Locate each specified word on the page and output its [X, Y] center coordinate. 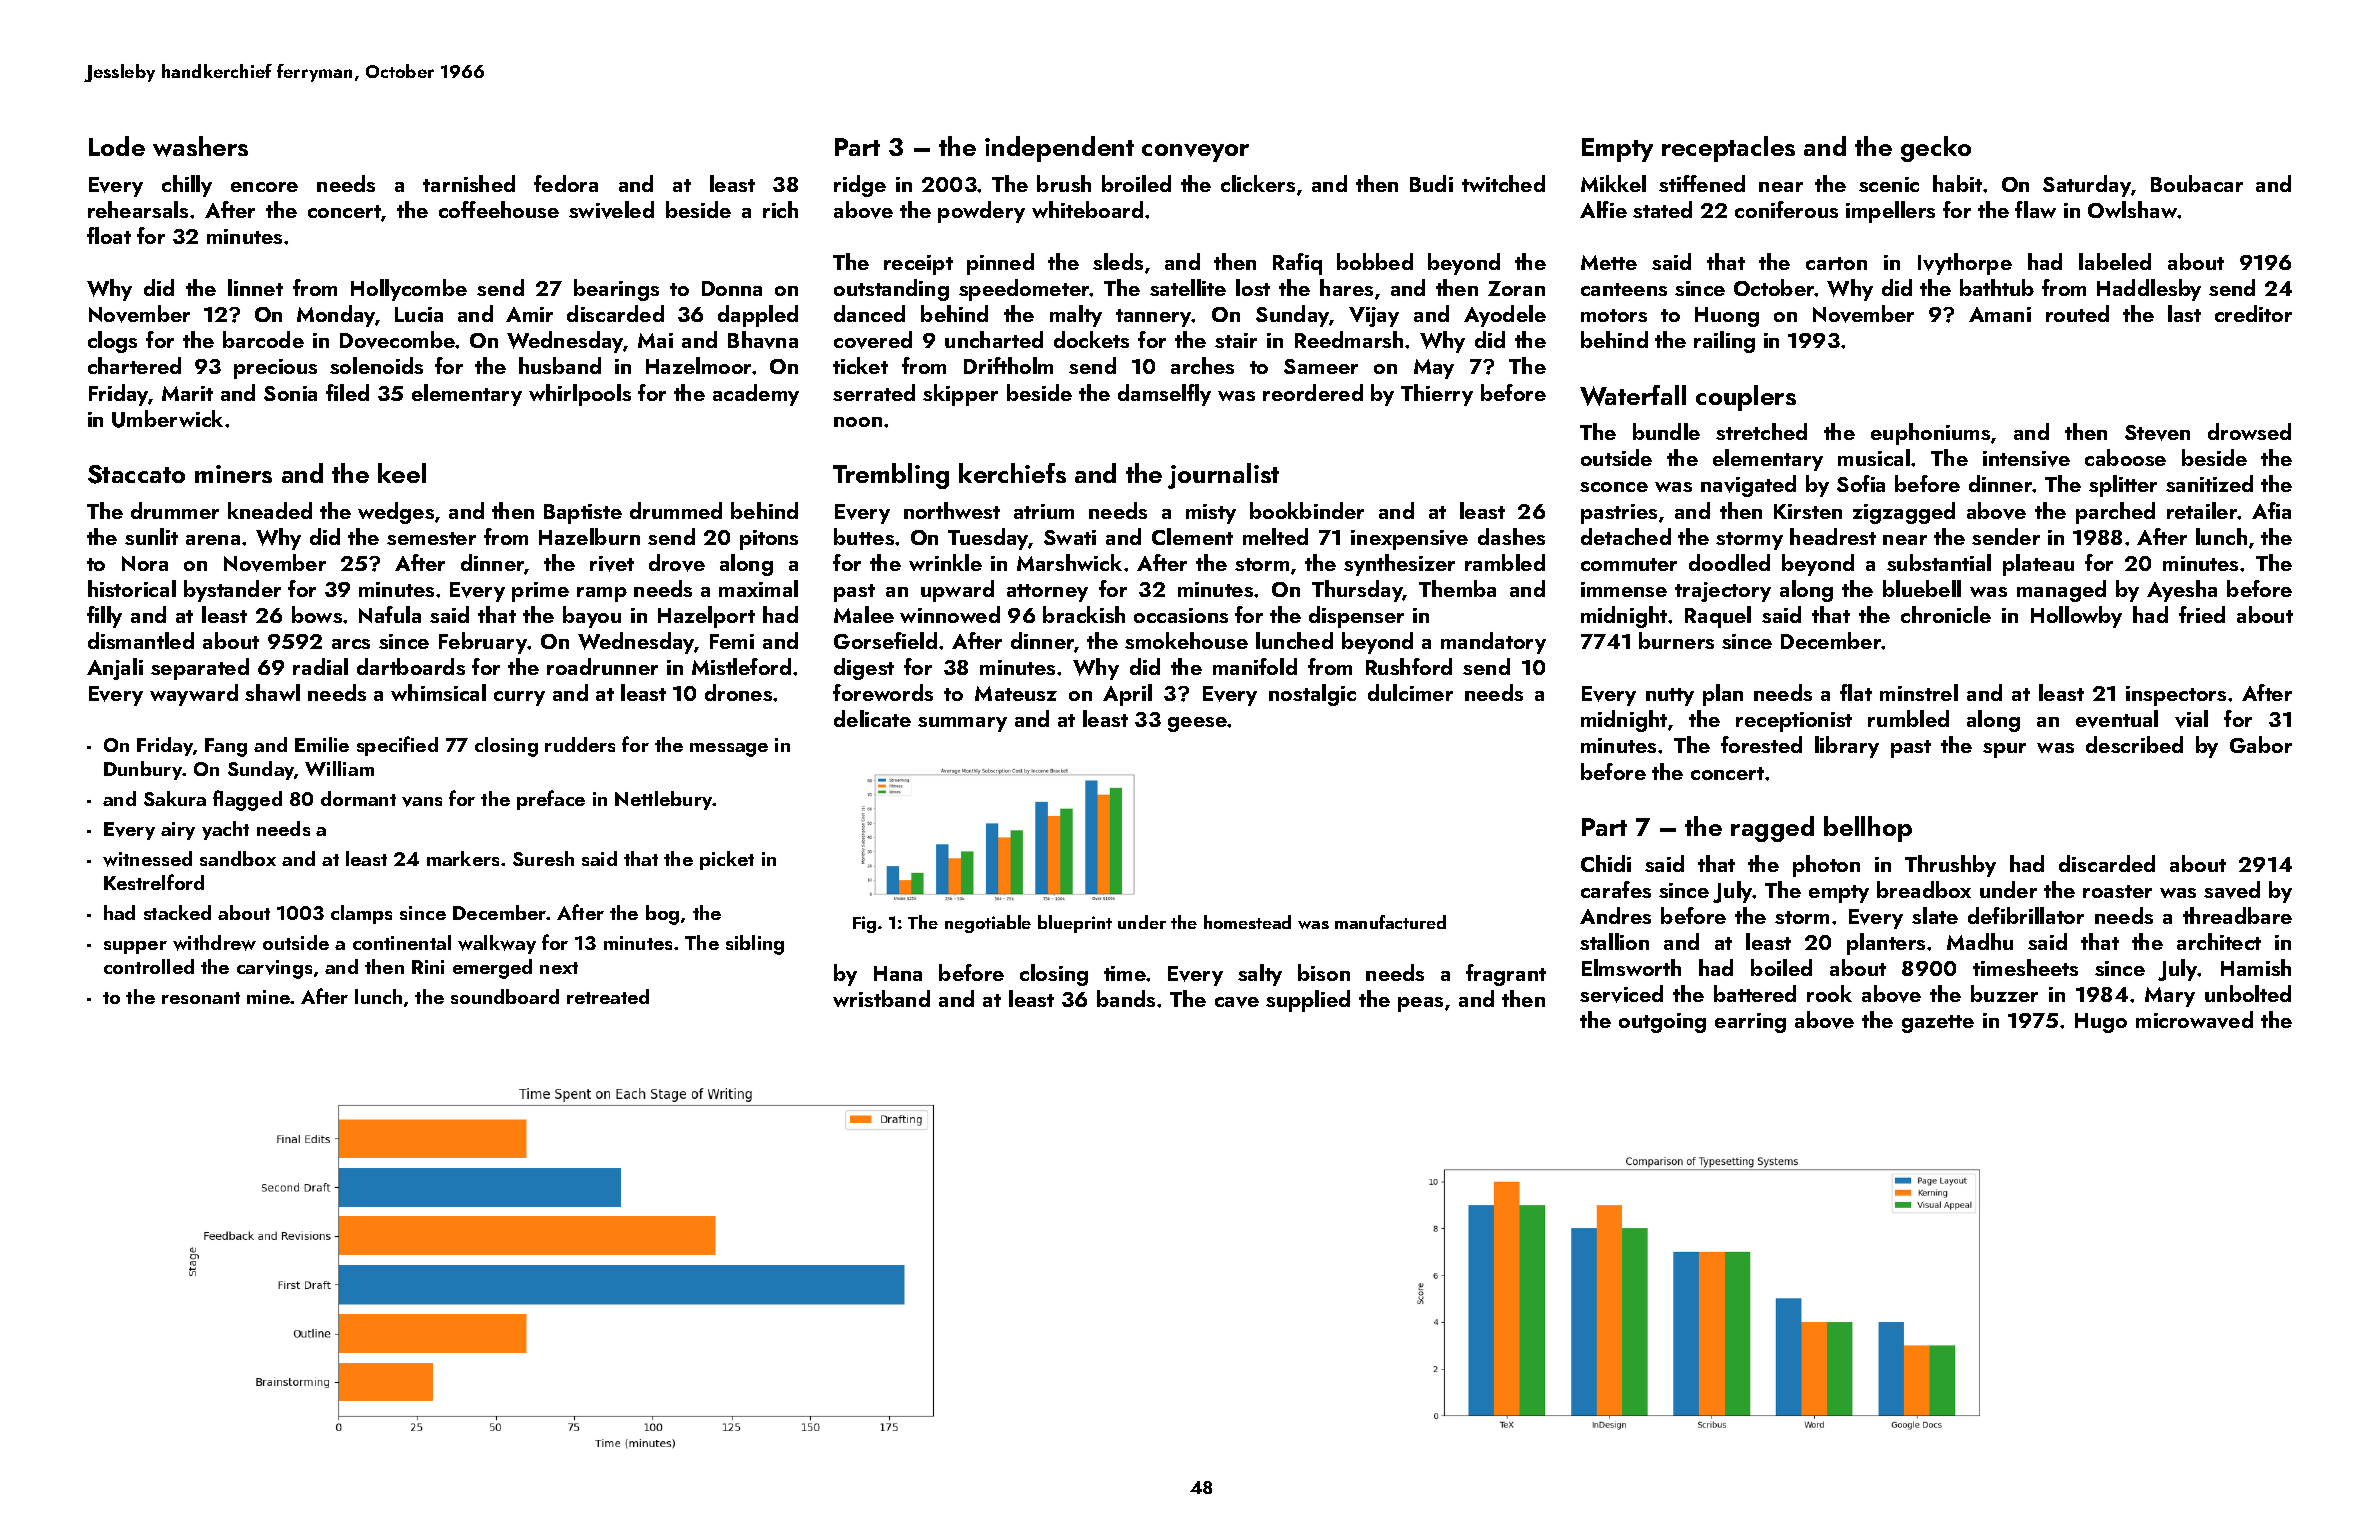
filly [104, 617]
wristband [881, 998]
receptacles [1728, 149]
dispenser [1356, 617]
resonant [201, 998]
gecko [1936, 149]
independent [1059, 149]
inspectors [2176, 696]
